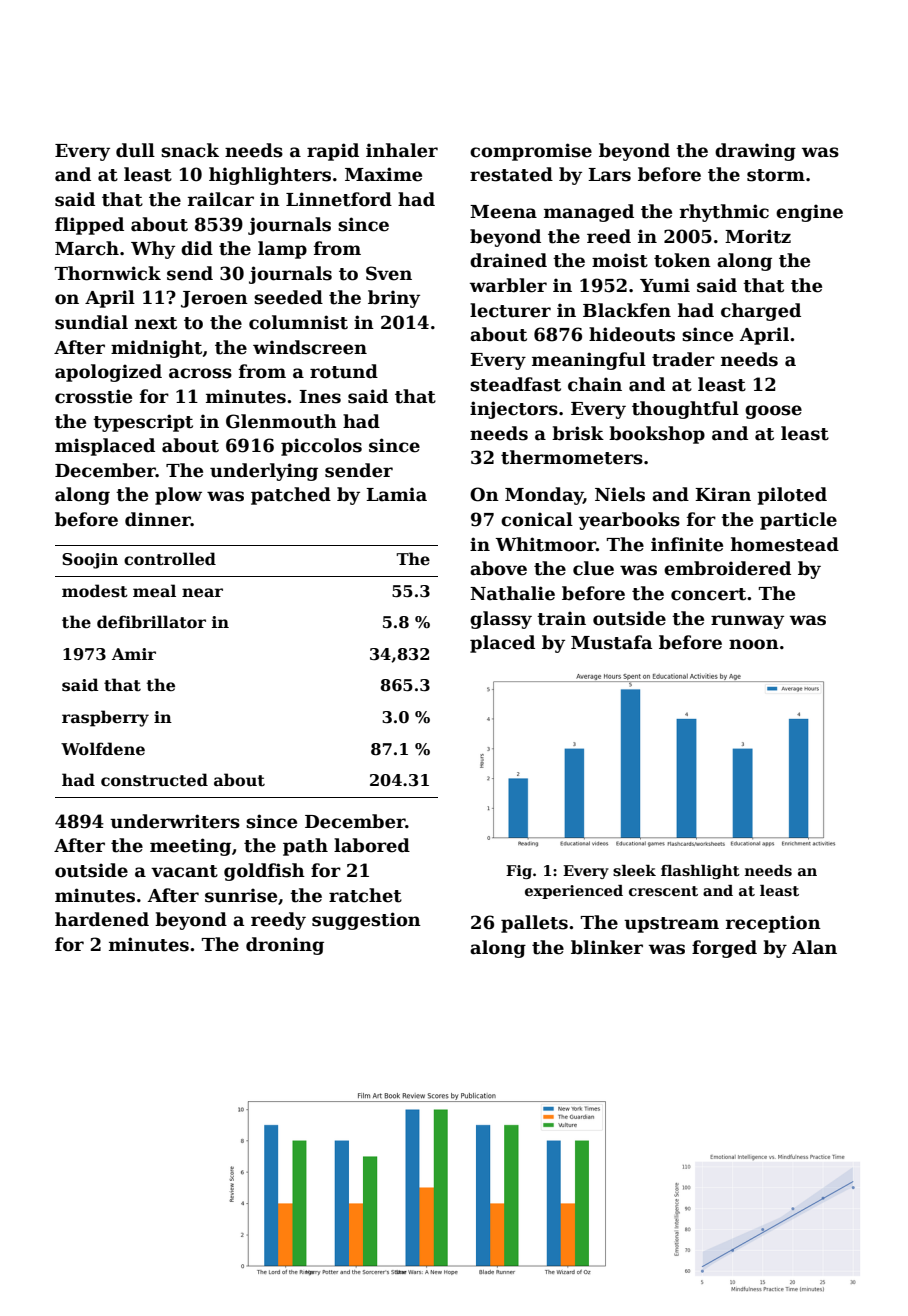  I want to click on trader, so click(683, 359).
